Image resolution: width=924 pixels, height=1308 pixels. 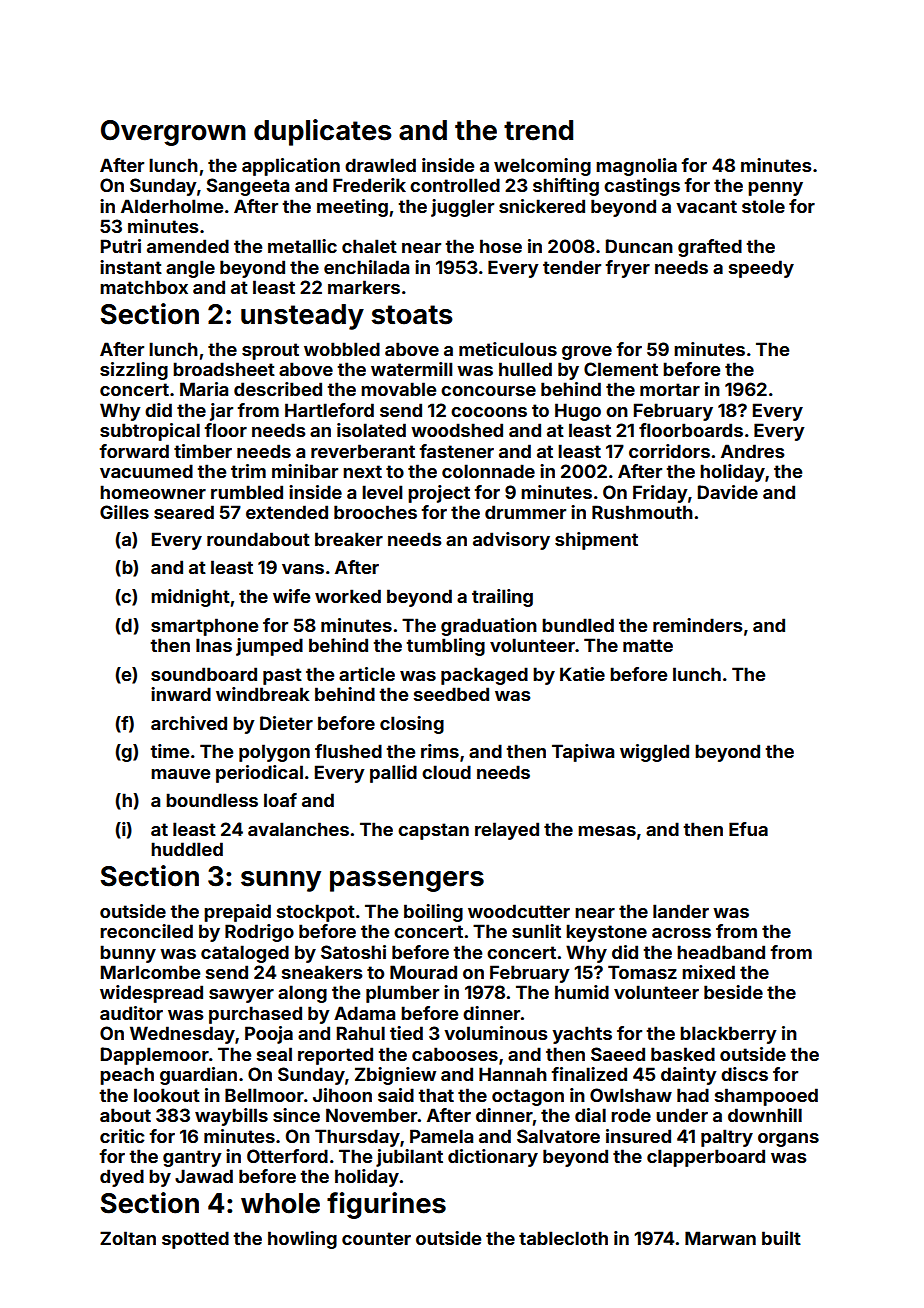 What do you see at coordinates (407, 881) in the document?
I see `passengers` at bounding box center [407, 881].
